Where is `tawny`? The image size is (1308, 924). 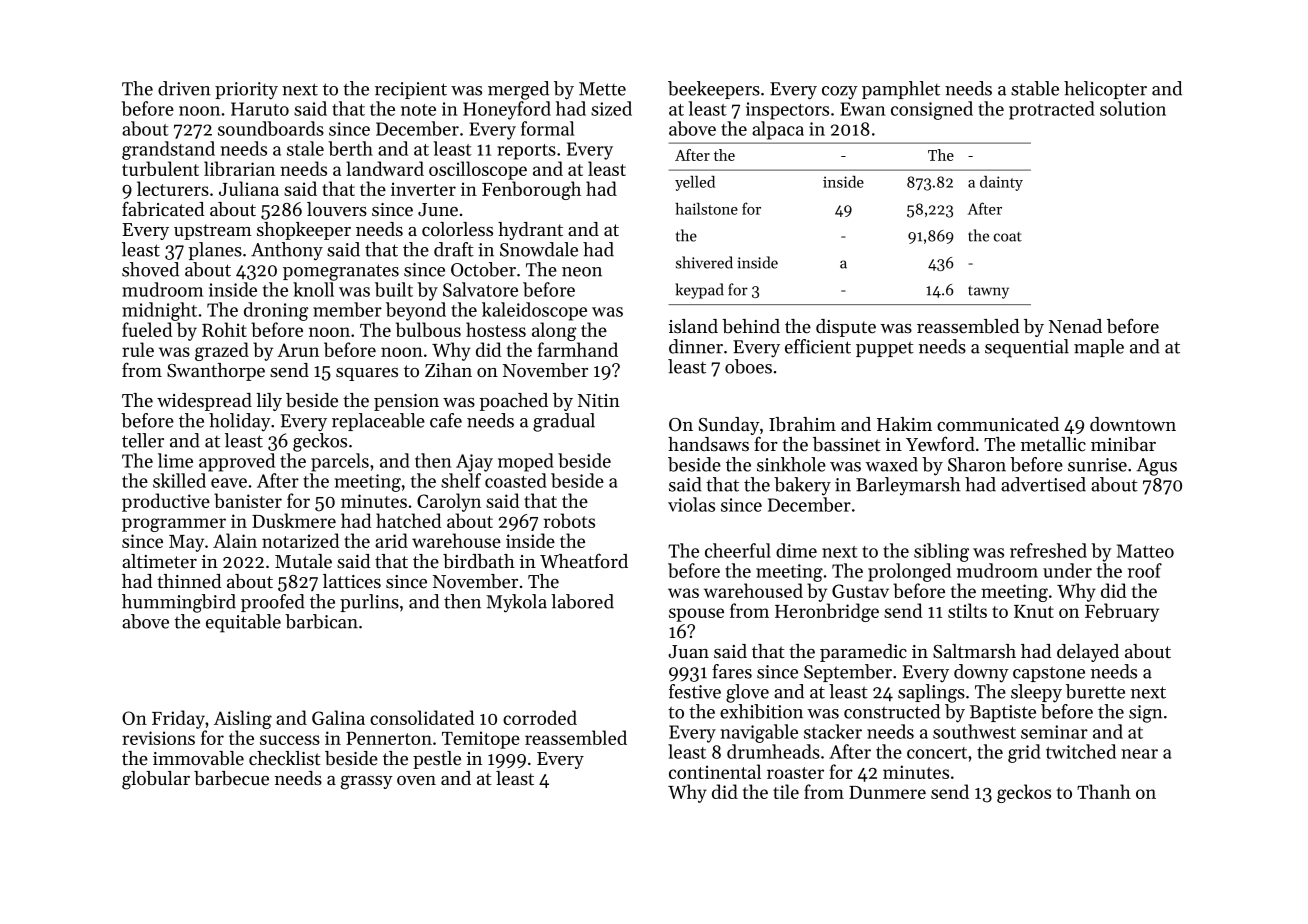
tawny is located at coordinates (988, 292).
